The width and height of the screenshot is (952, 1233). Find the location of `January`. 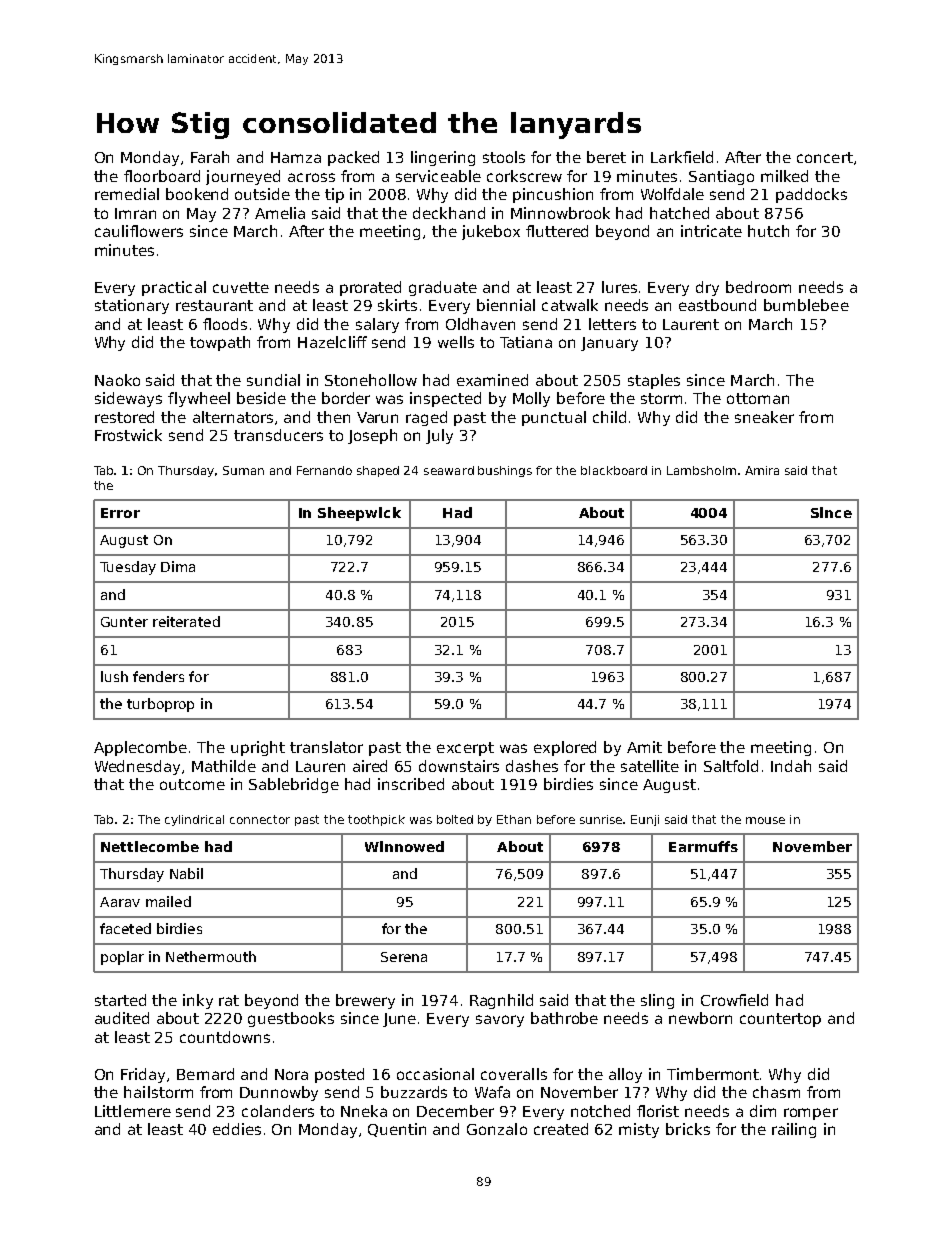

January is located at coordinates (609, 344).
